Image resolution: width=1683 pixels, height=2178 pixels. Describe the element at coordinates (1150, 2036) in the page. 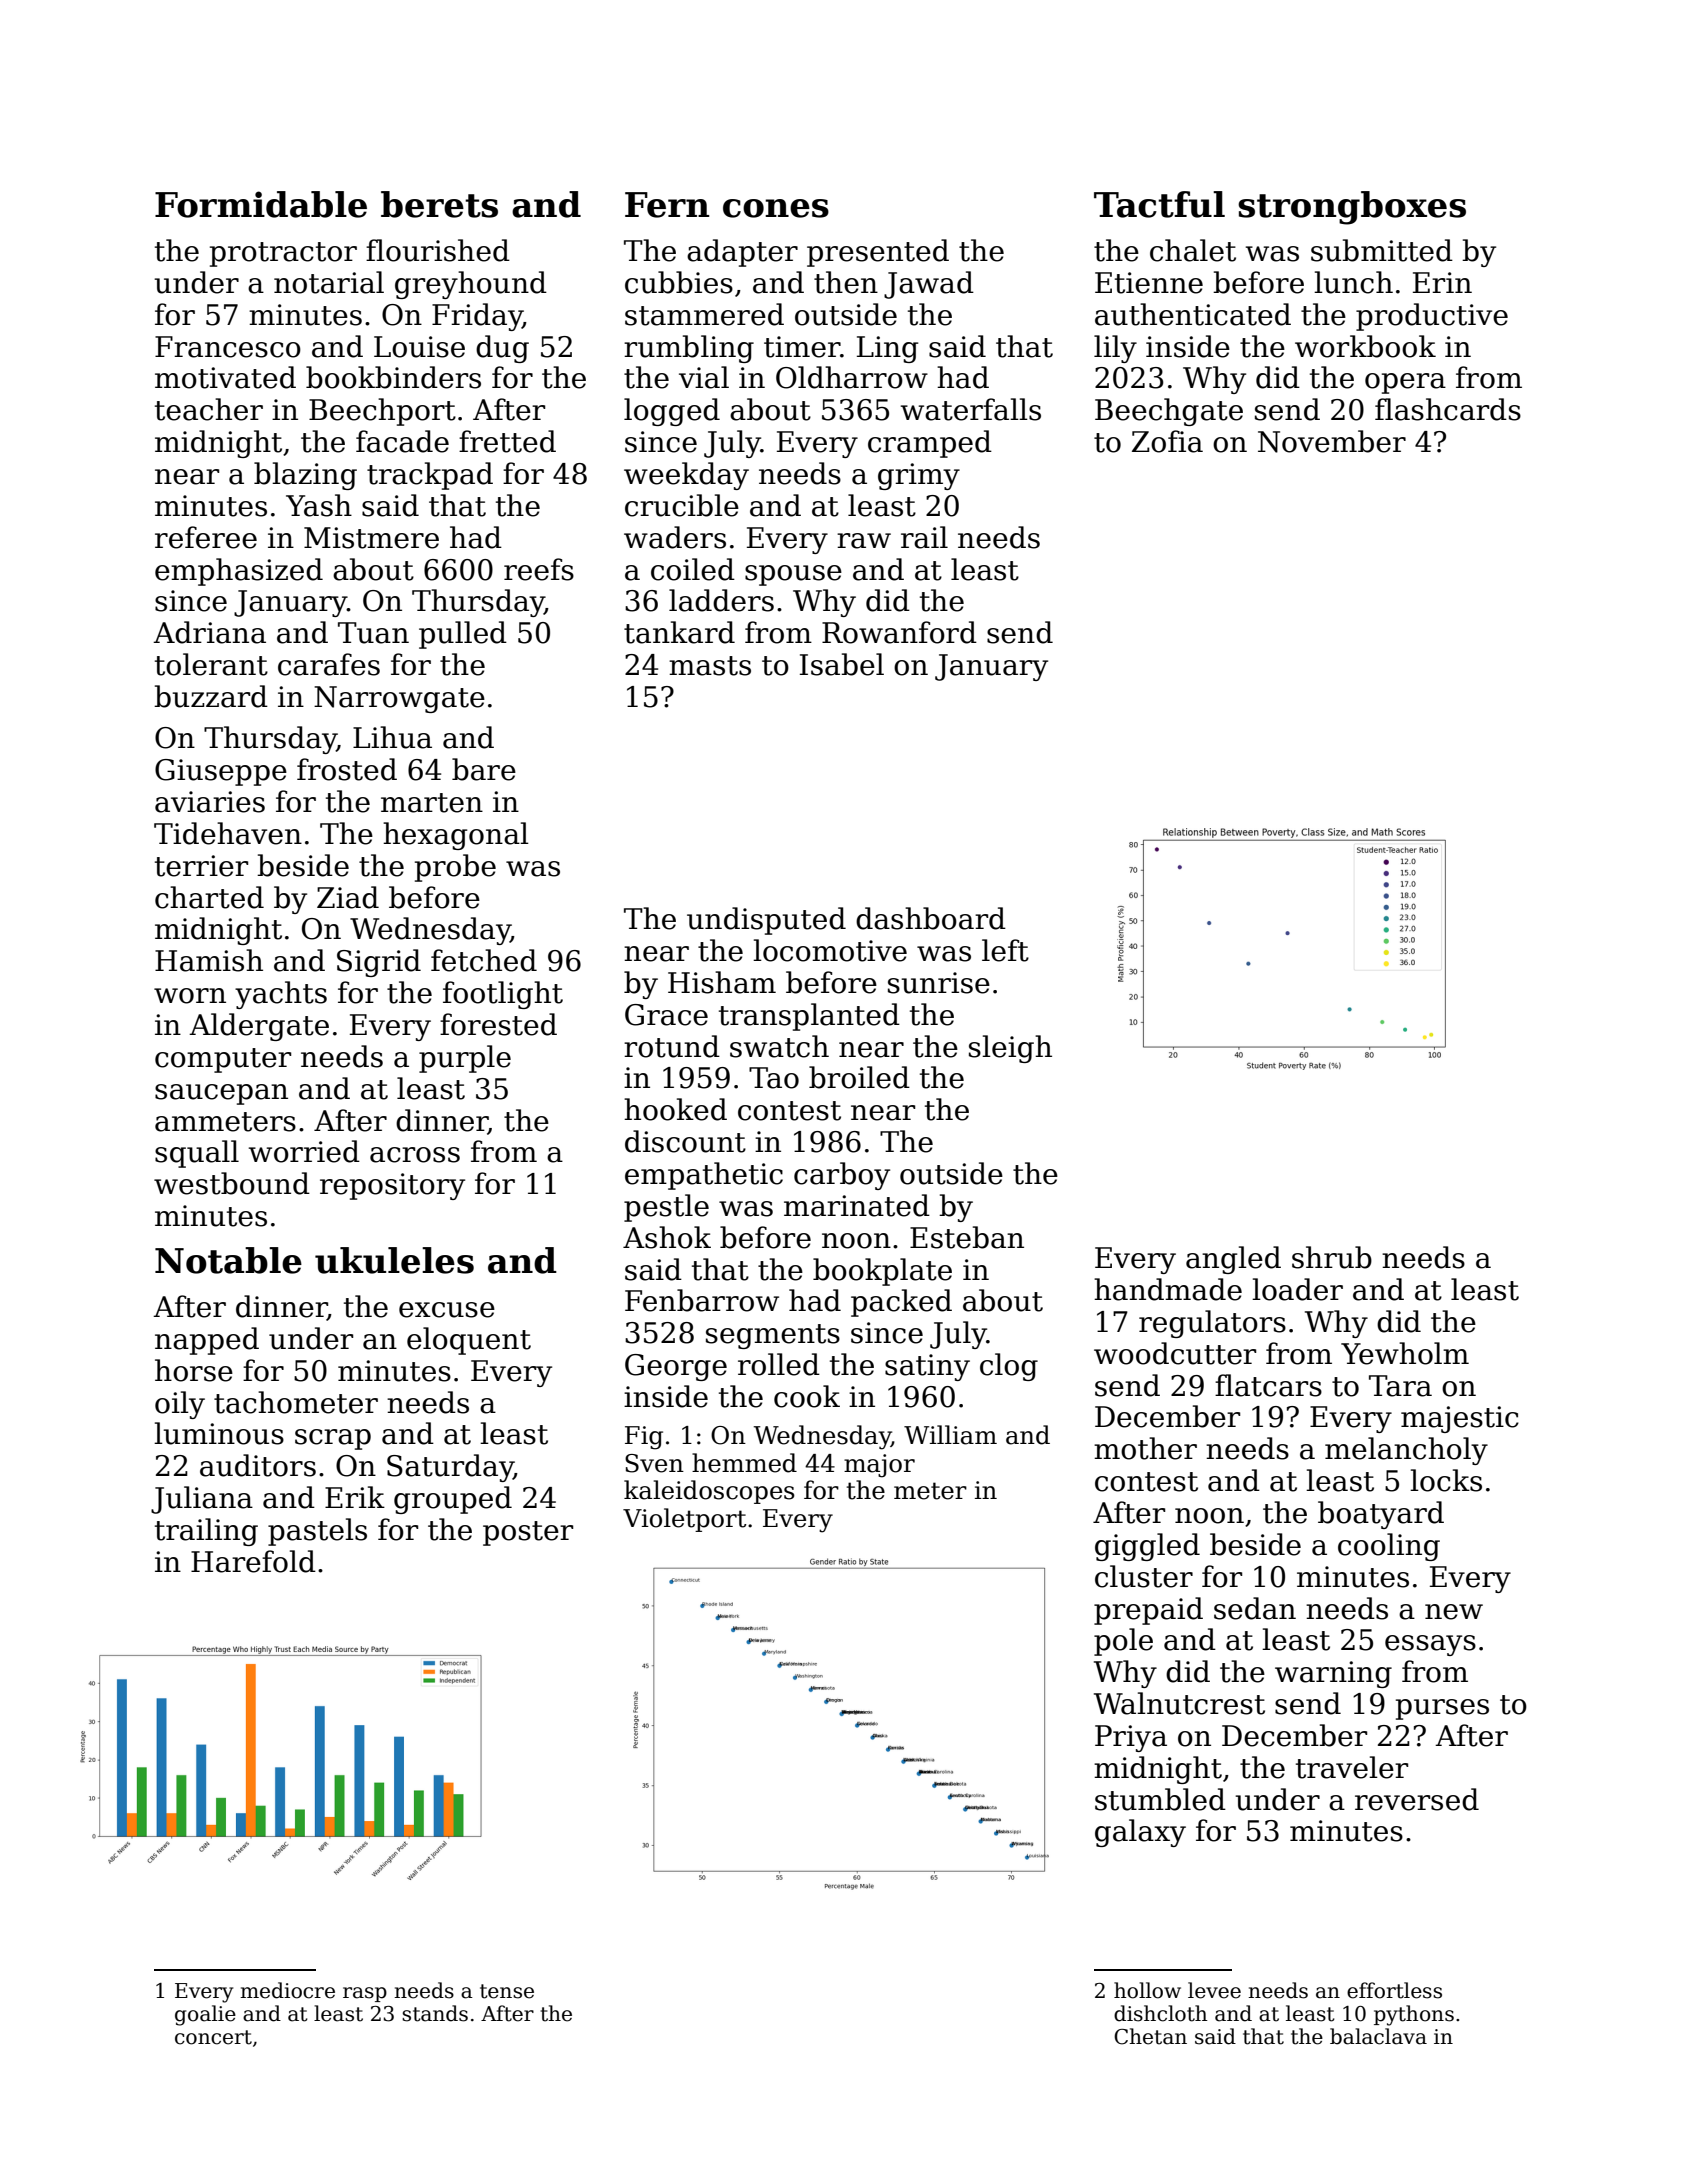

I see `Chetan` at that location.
